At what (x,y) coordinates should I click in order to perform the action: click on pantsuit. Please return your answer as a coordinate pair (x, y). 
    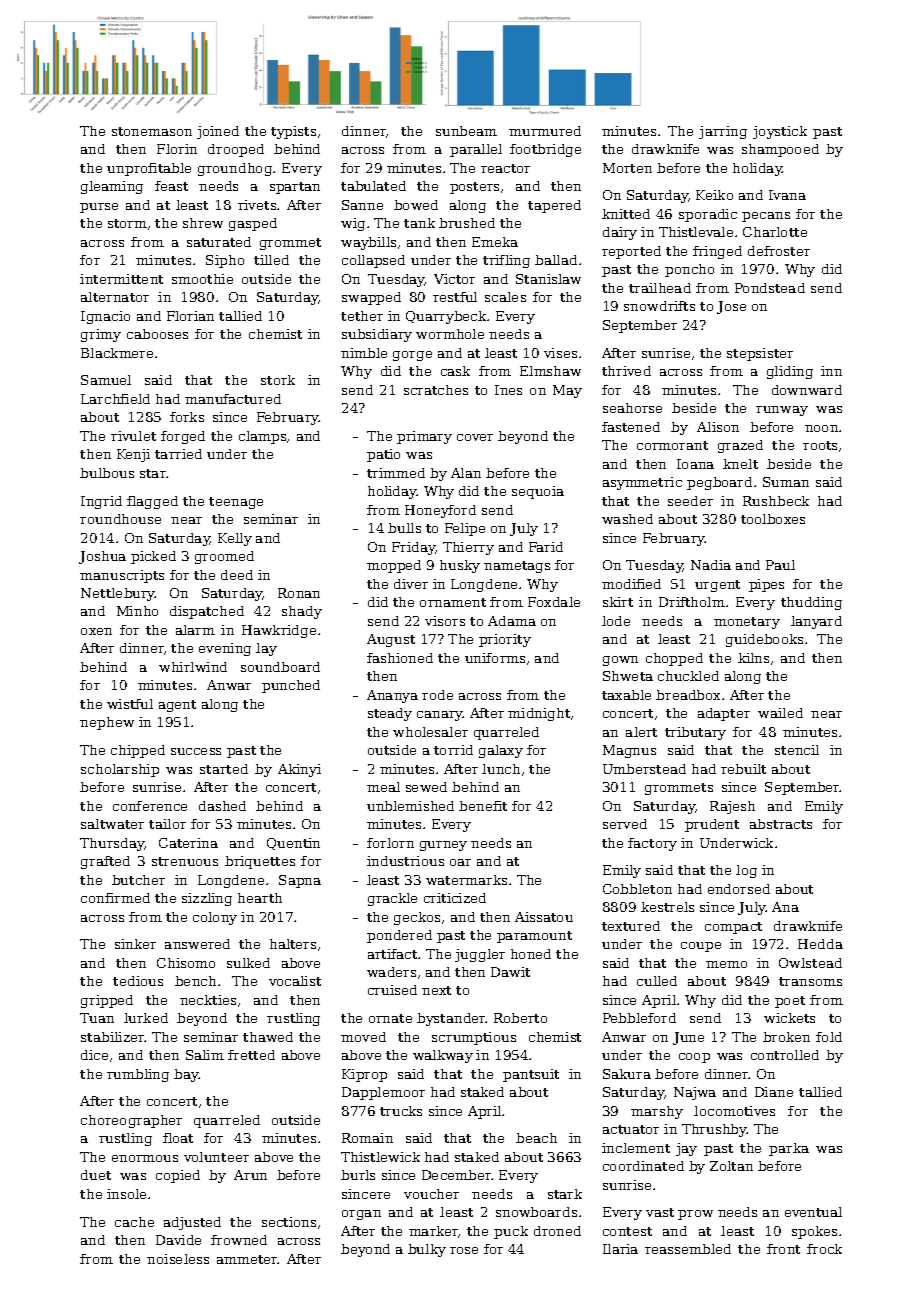
    Looking at the image, I should click on (531, 1075).
